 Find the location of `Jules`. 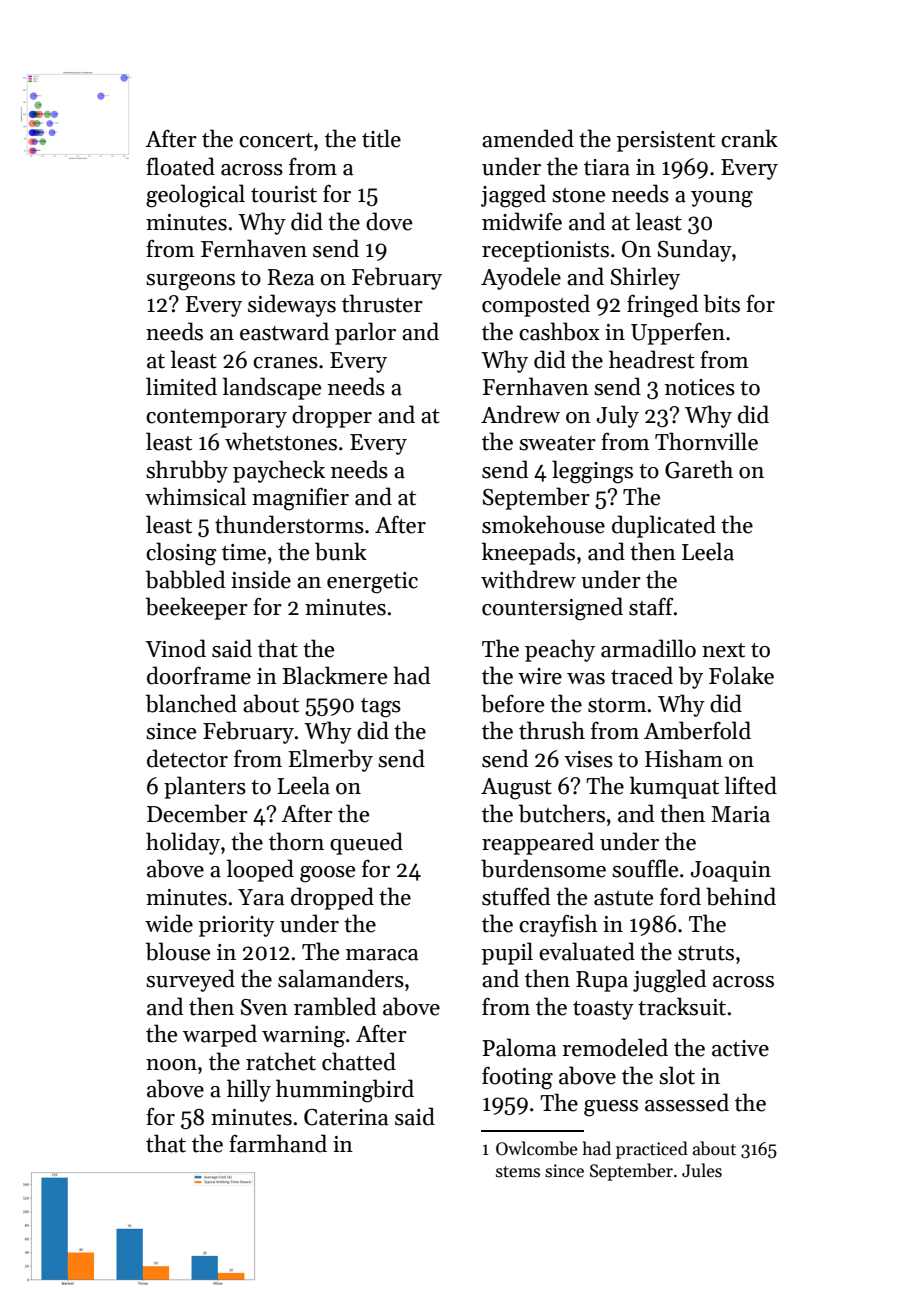

Jules is located at coordinates (702, 1170).
